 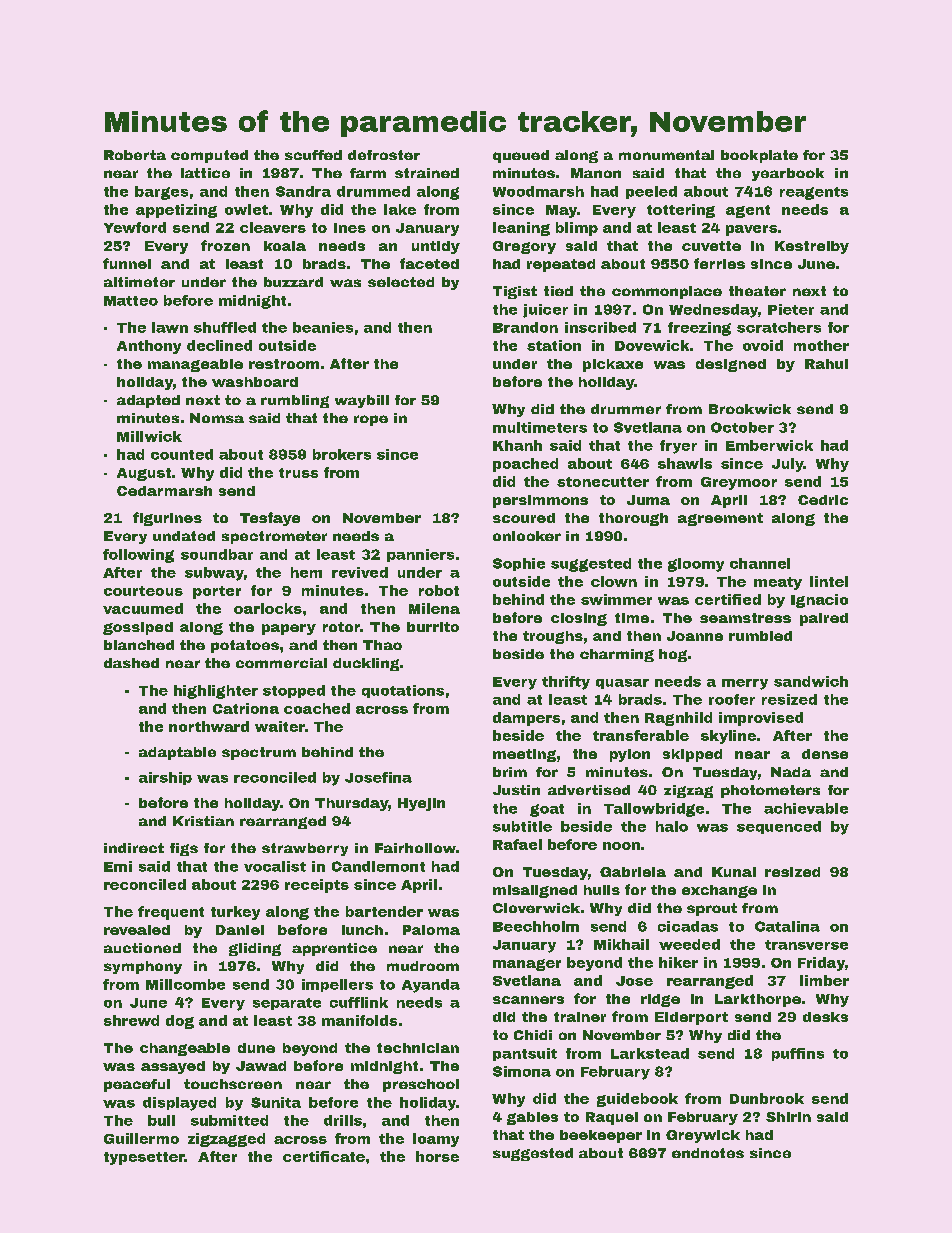 I want to click on Kestrelby, so click(x=812, y=247).
